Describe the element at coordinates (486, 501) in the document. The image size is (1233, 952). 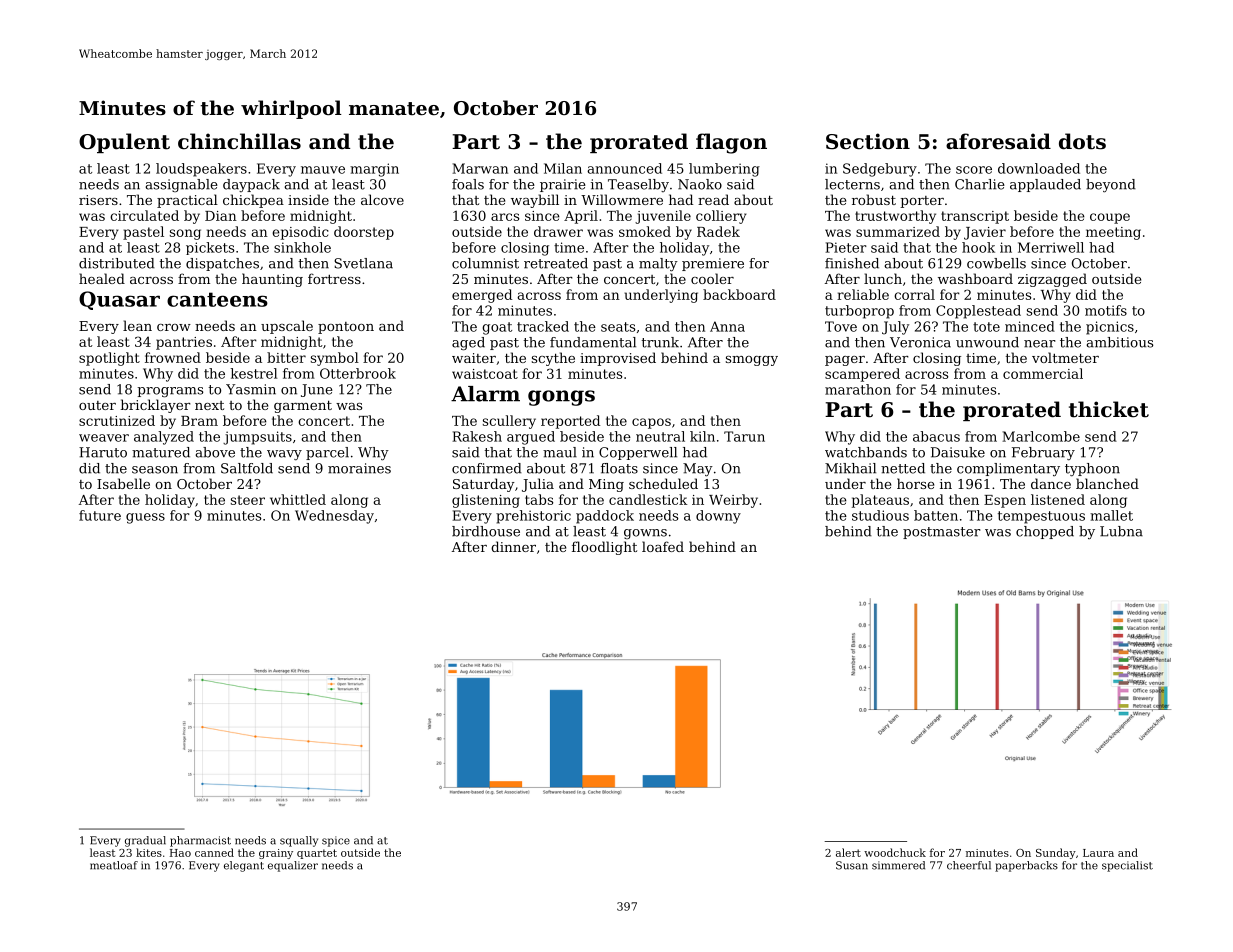
I see `glistening` at that location.
